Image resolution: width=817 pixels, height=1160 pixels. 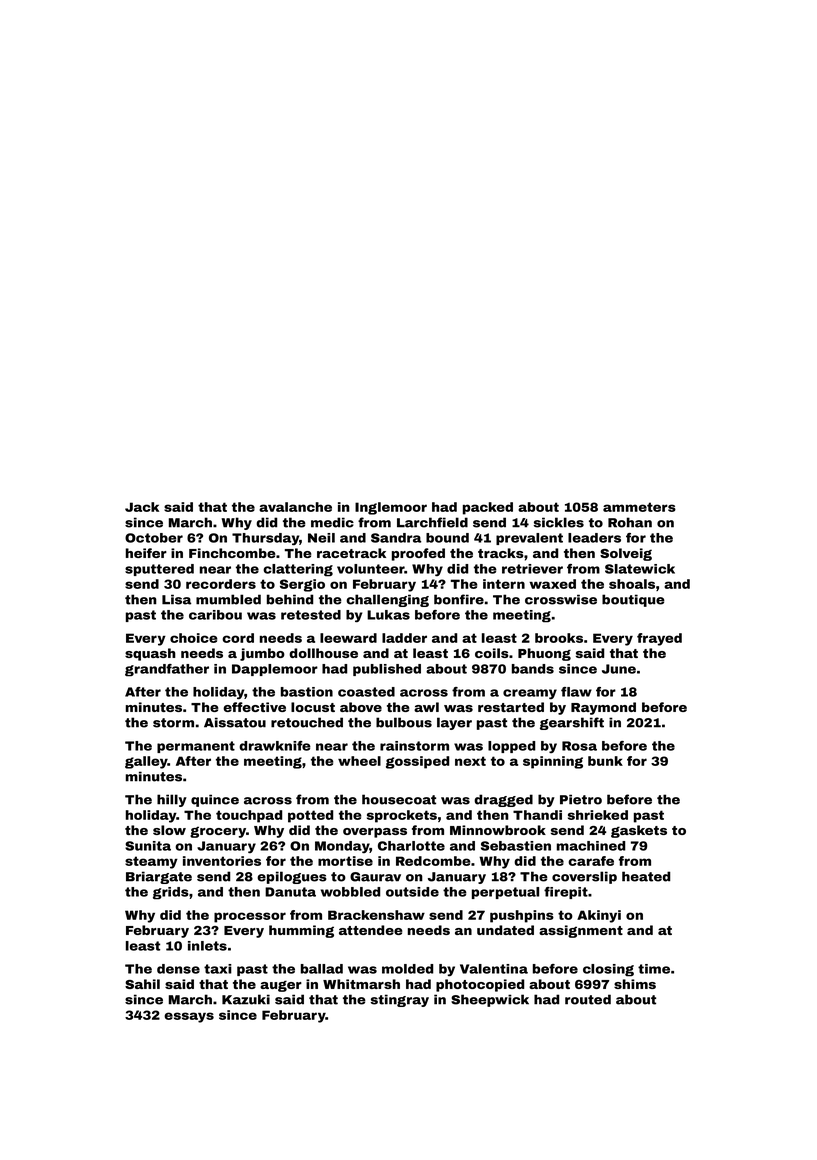 I want to click on slow, so click(x=169, y=830).
